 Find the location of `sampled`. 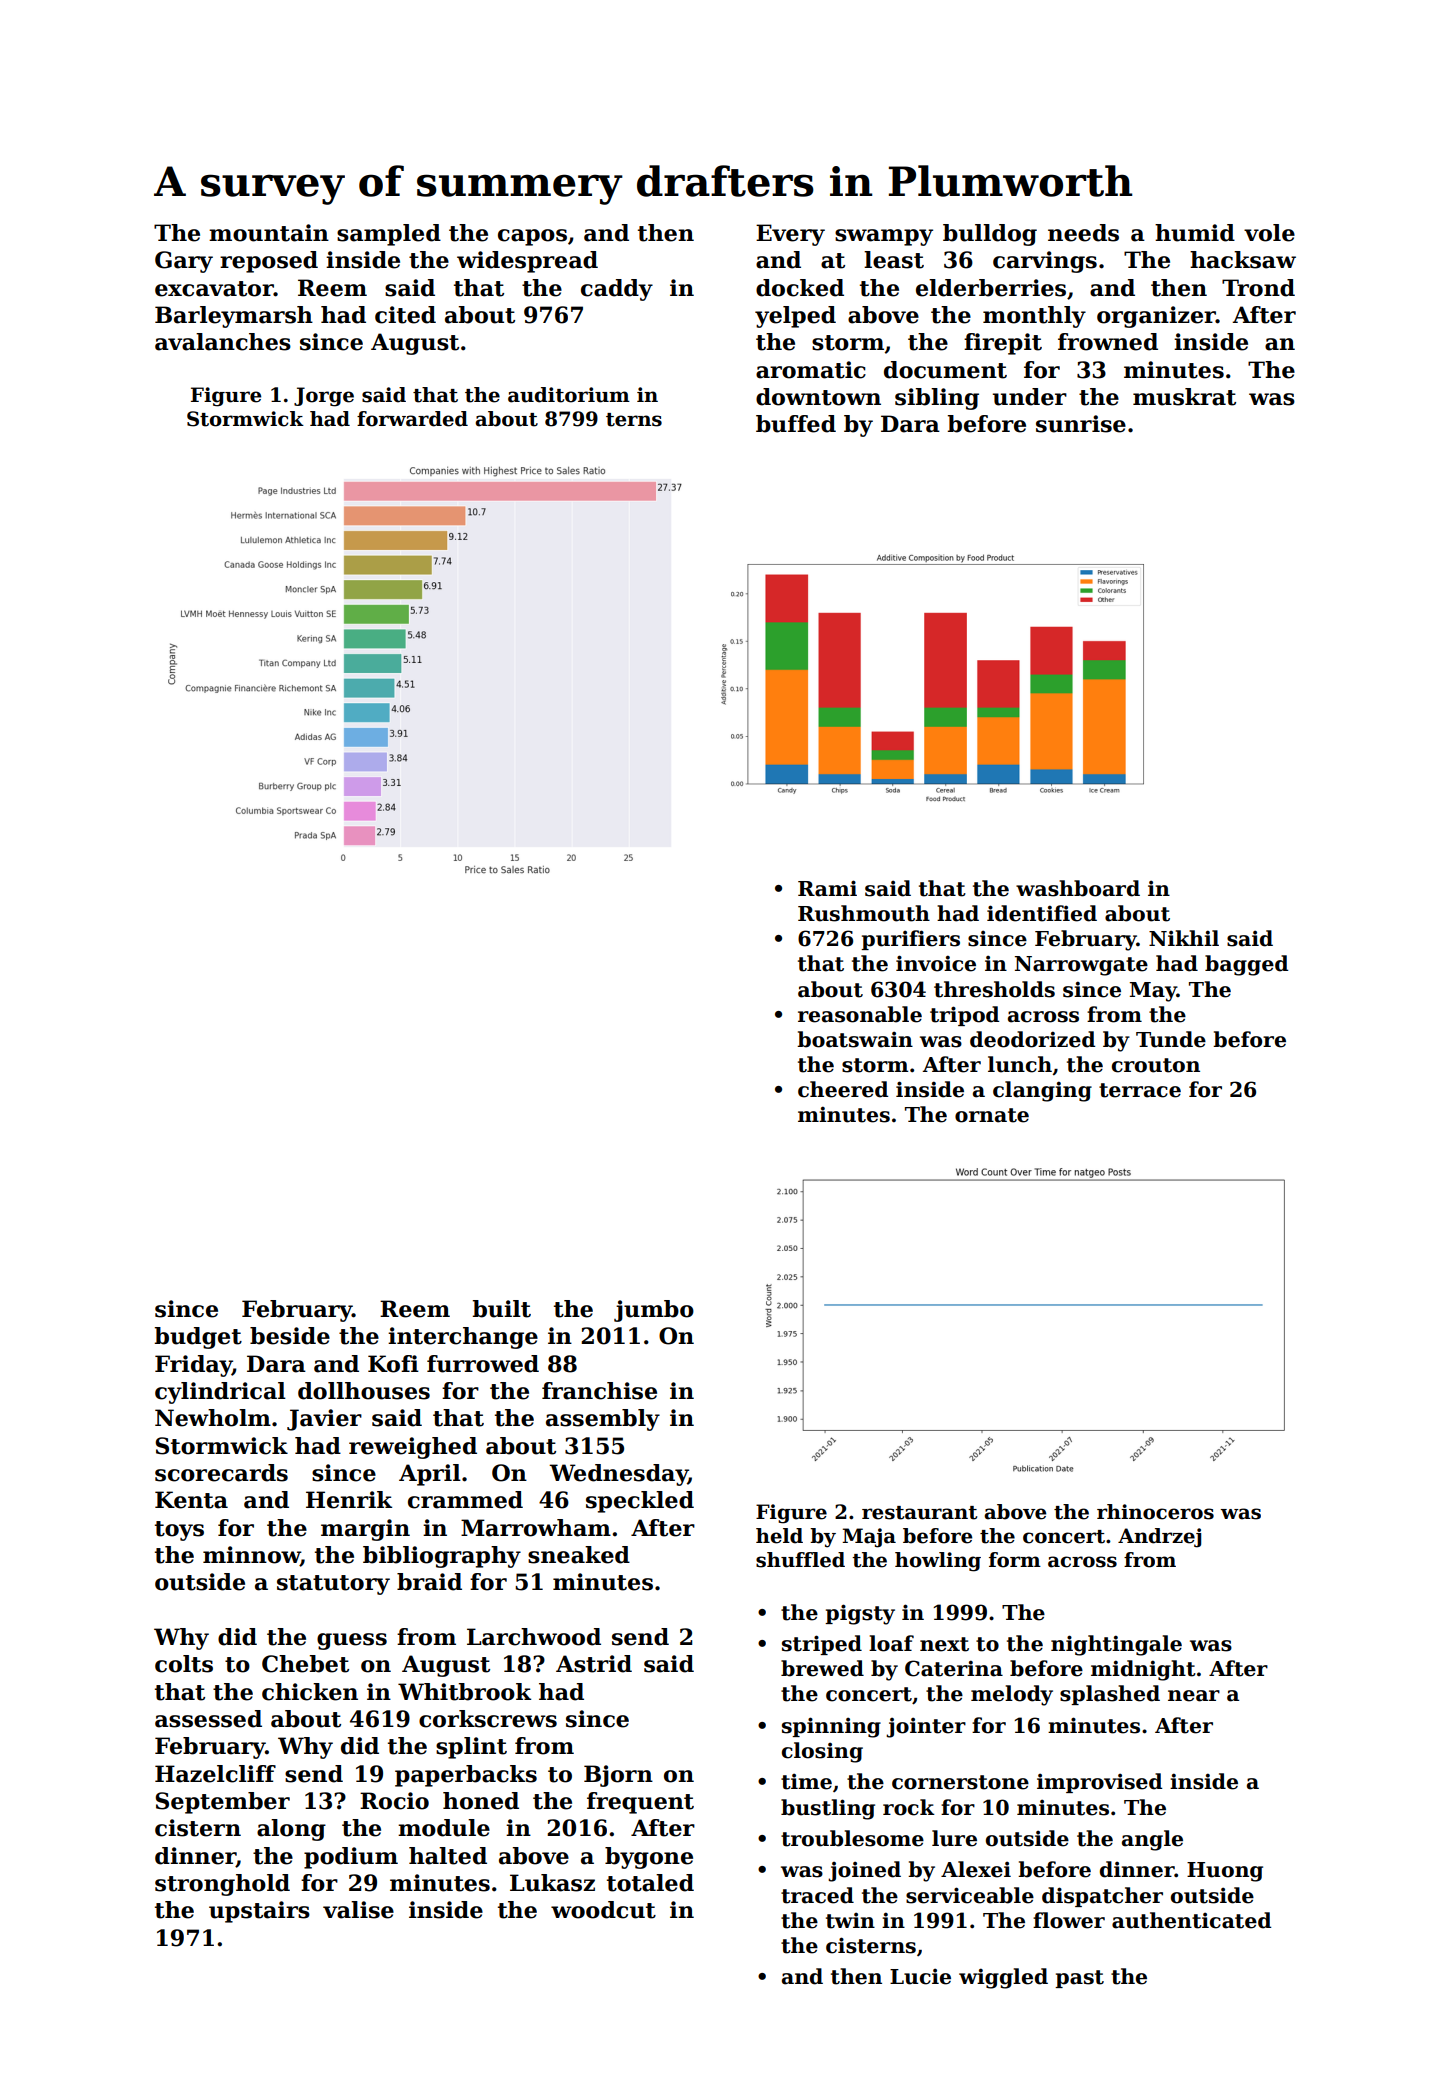

sampled is located at coordinates (389, 235).
